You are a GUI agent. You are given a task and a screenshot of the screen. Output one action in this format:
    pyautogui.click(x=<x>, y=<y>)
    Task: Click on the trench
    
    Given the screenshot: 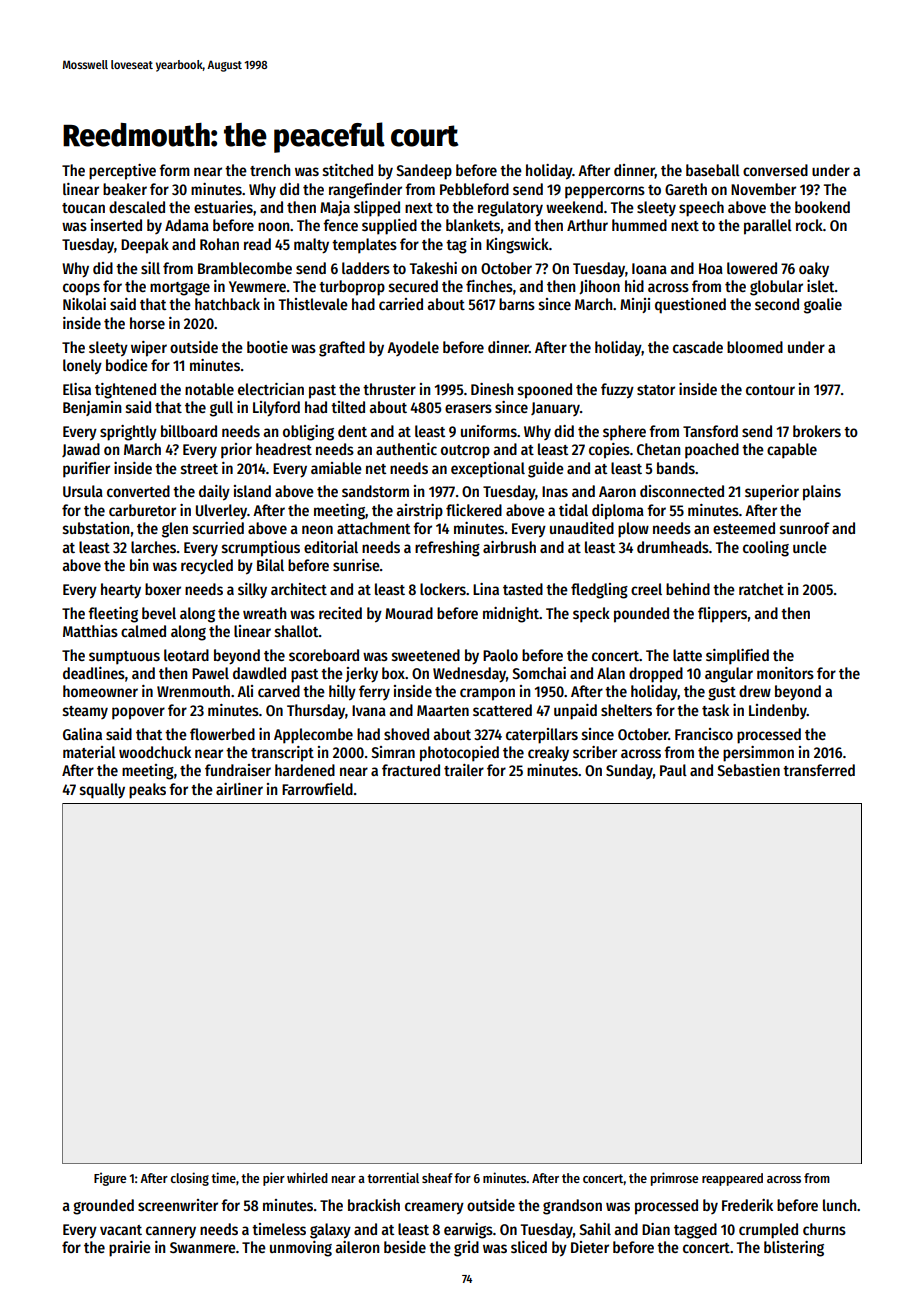 What is the action you would take?
    pyautogui.click(x=270, y=170)
